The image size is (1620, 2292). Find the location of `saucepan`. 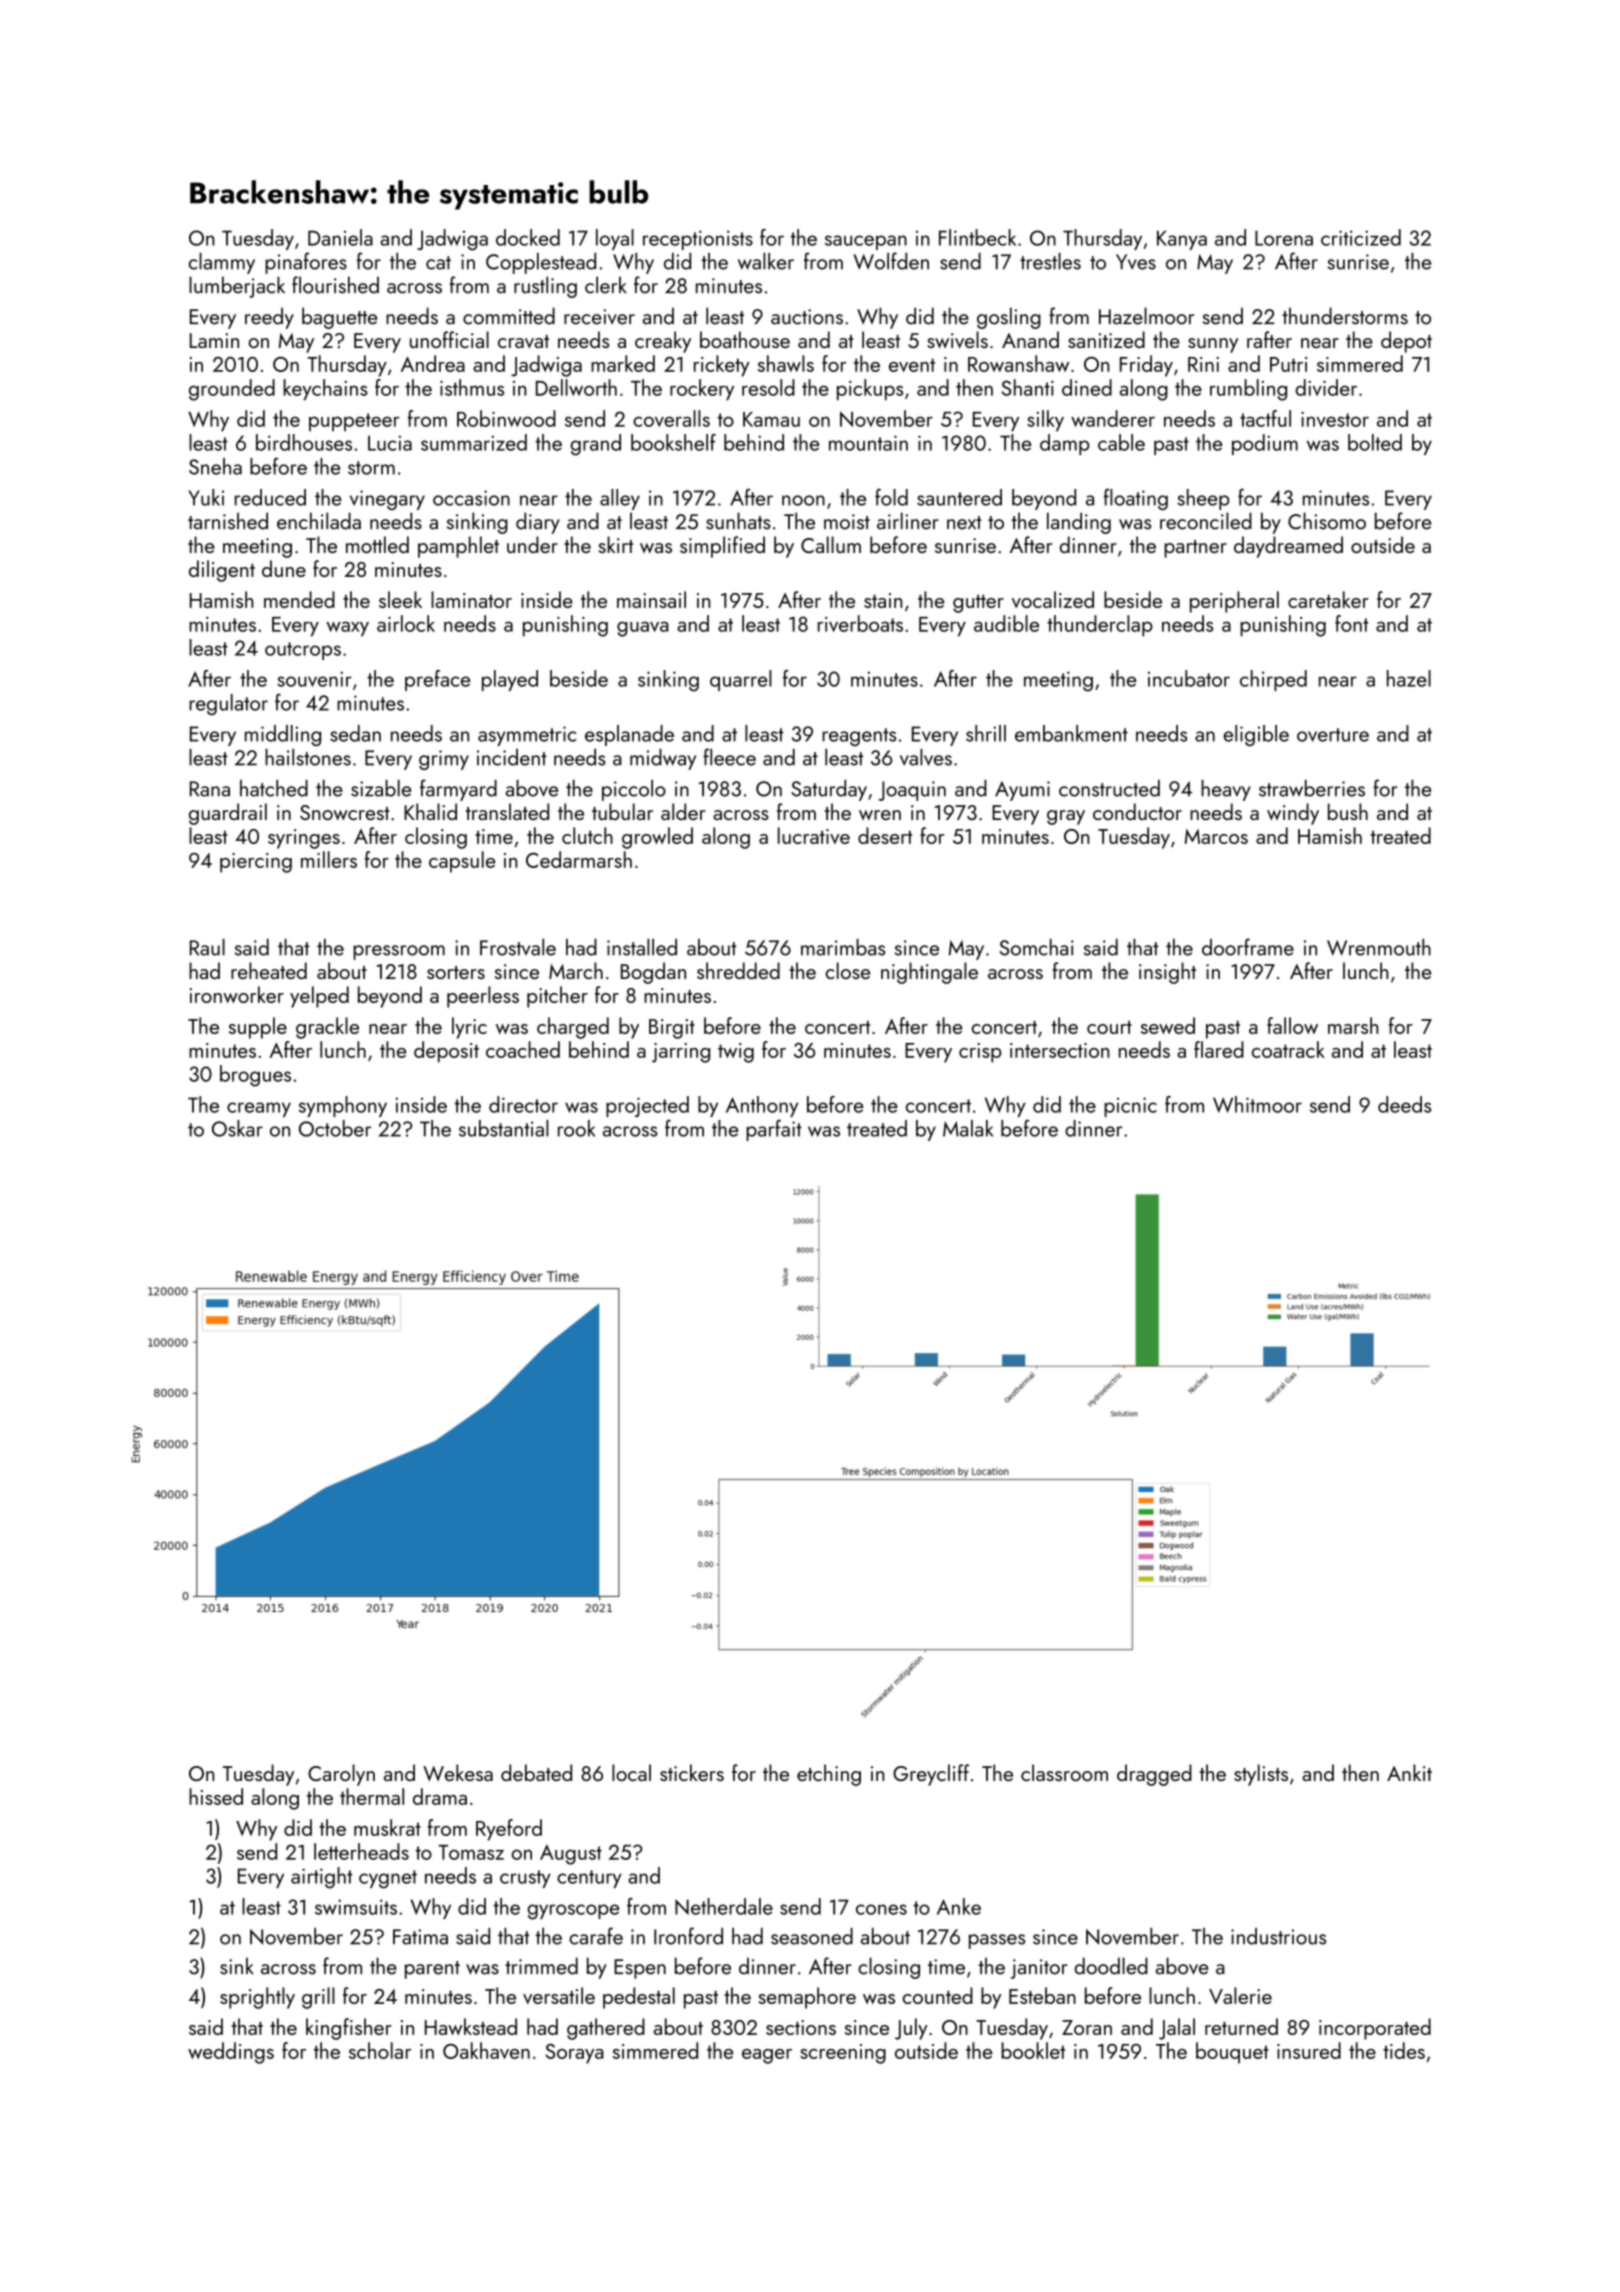

saucepan is located at coordinates (866, 242).
